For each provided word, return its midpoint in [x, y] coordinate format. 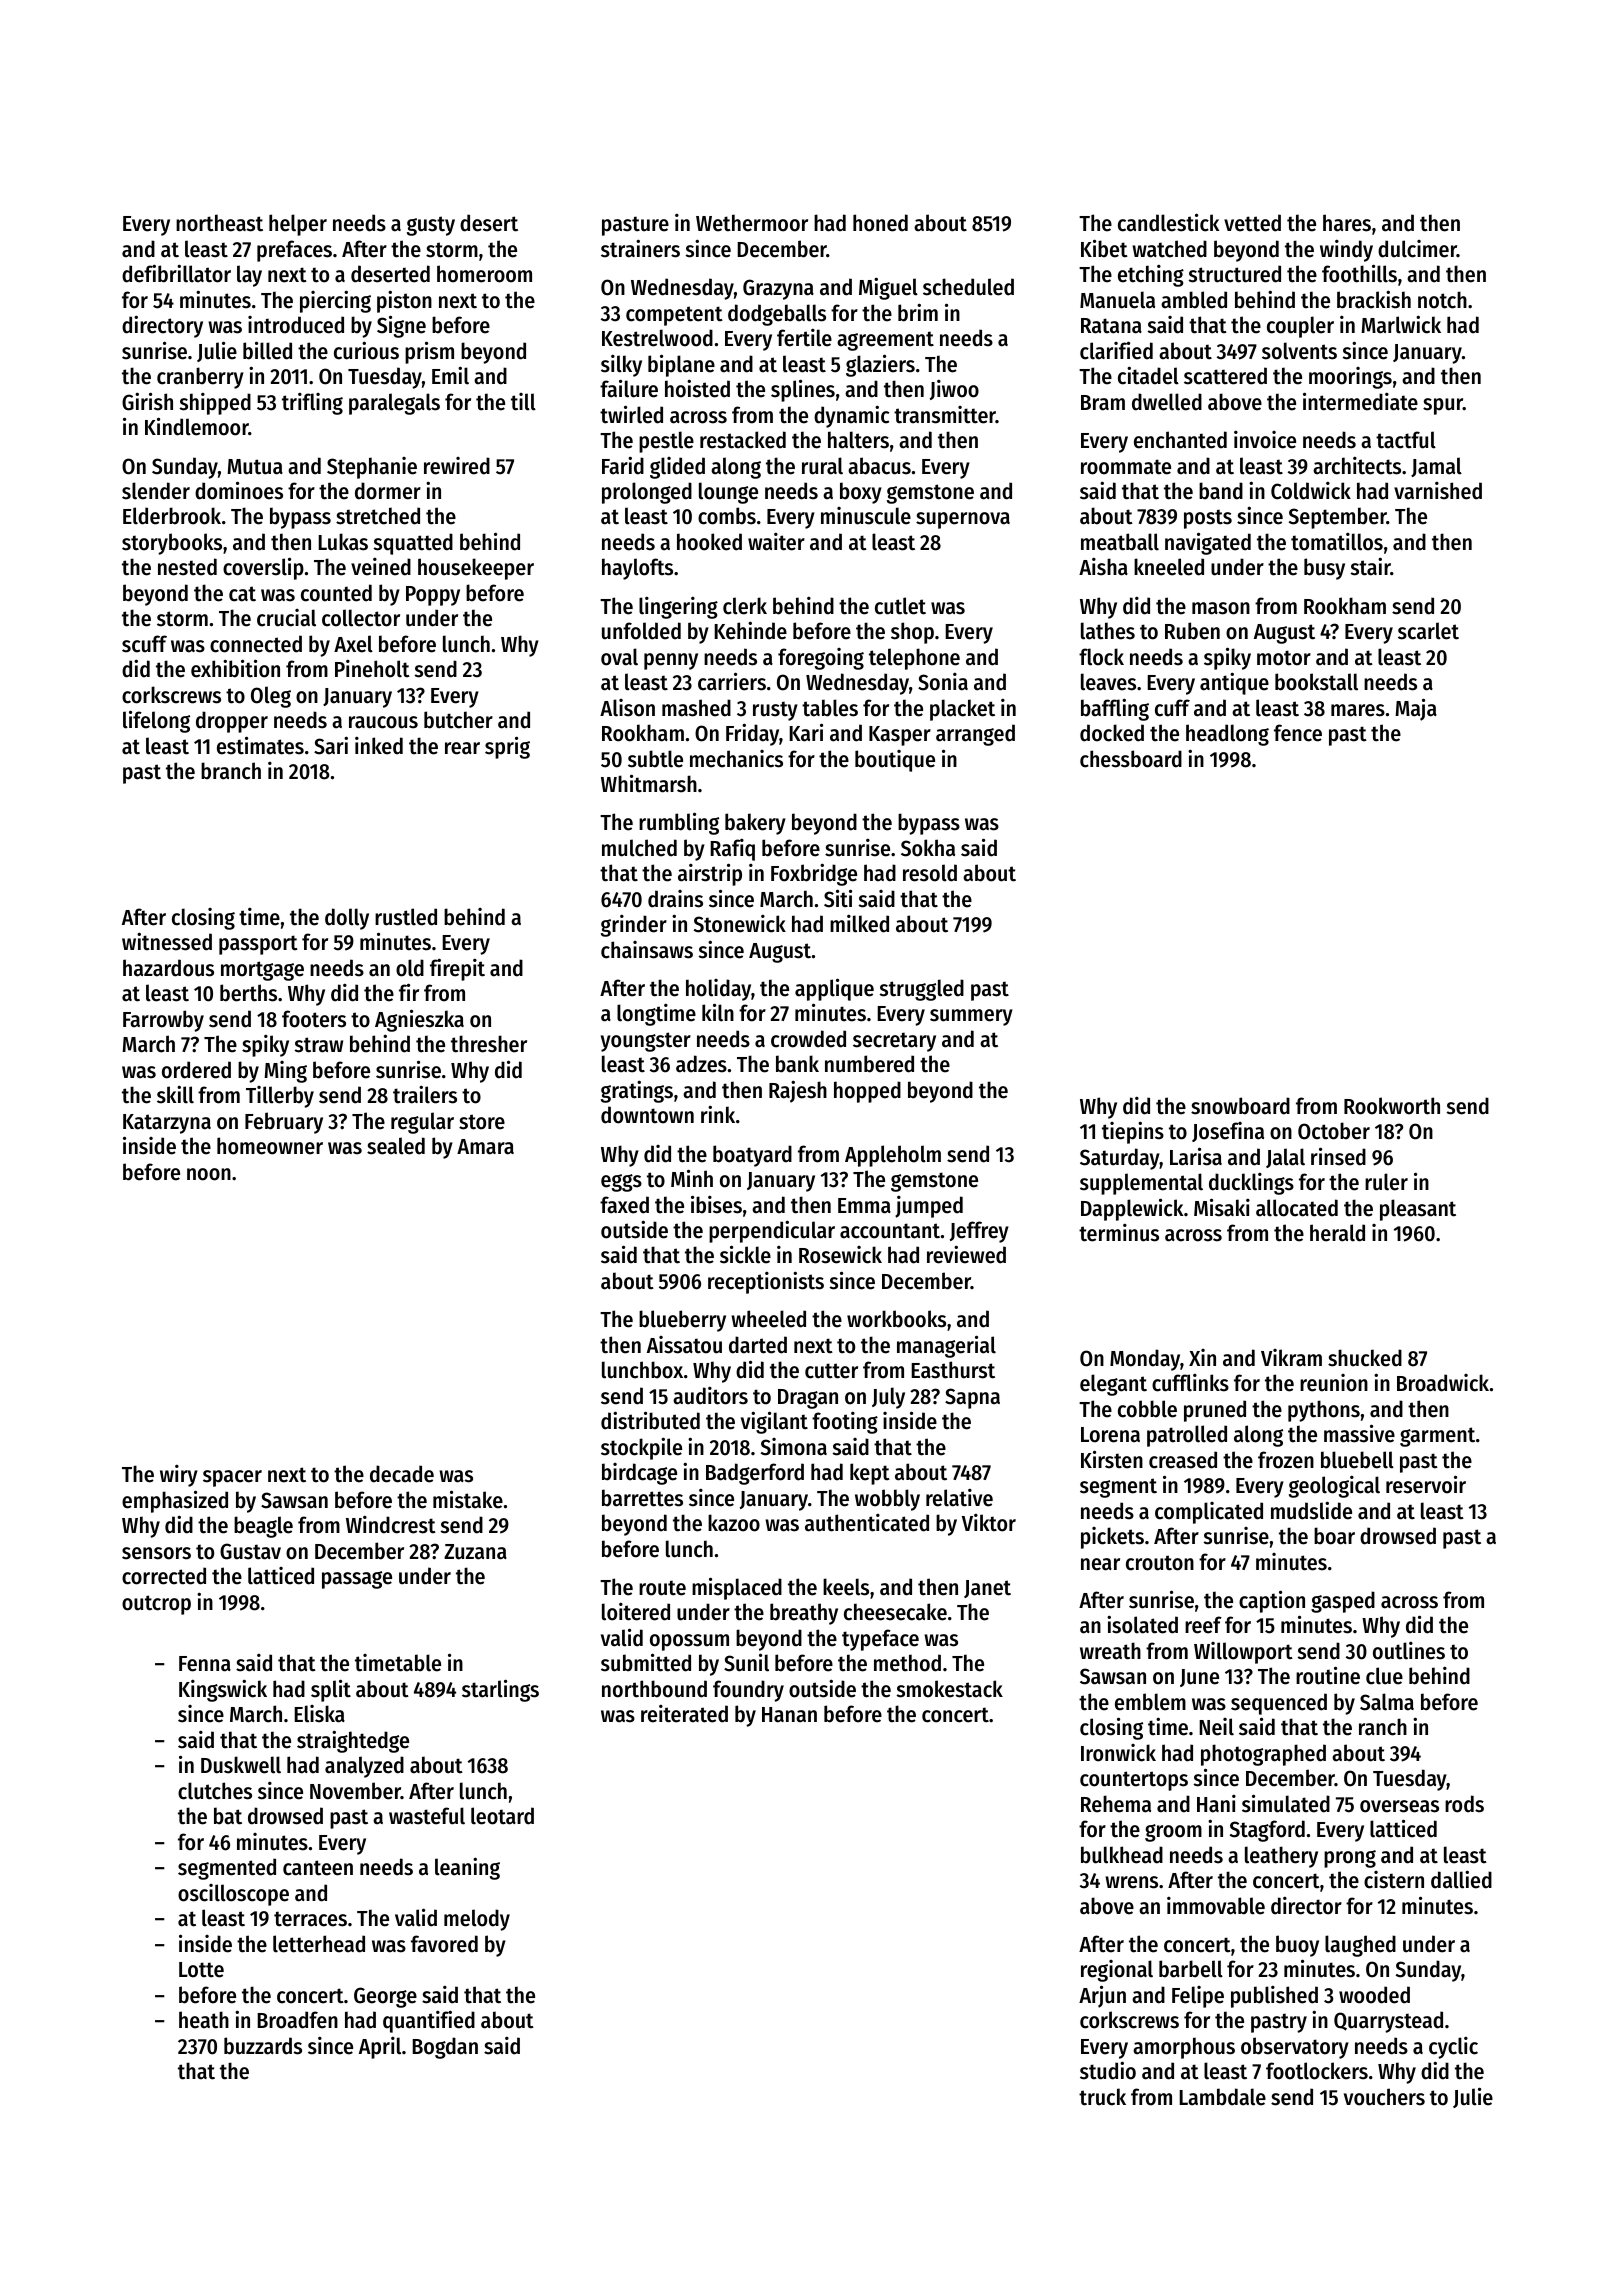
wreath [1110, 1651]
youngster [646, 1042]
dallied [1461, 1879]
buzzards [263, 2046]
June [1199, 1678]
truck [1102, 2097]
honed [880, 223]
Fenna [205, 1664]
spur [1443, 406]
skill [175, 1094]
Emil [450, 375]
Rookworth [1392, 1106]
